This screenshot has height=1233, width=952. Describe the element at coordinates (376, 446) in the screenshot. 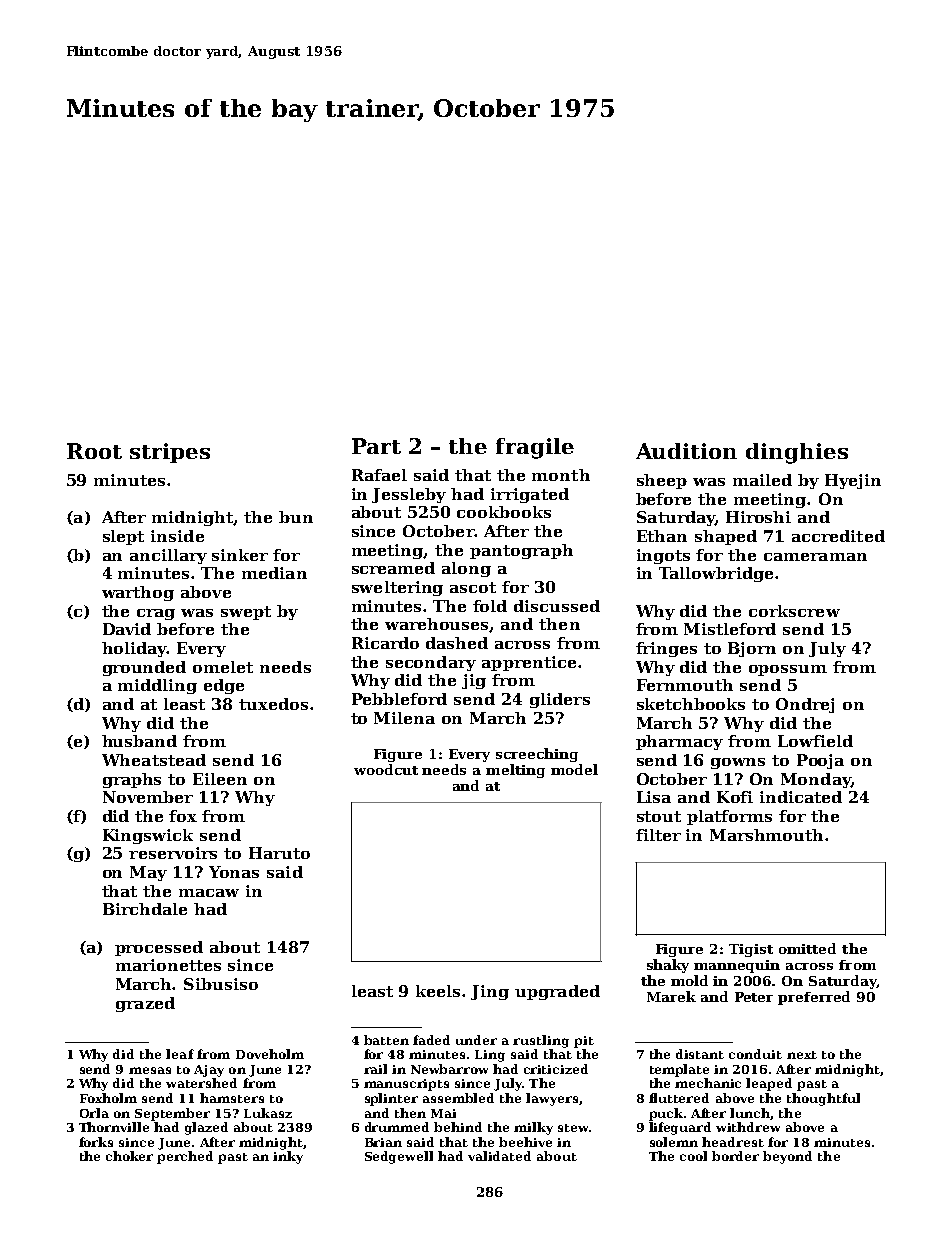

I see `Part` at that location.
